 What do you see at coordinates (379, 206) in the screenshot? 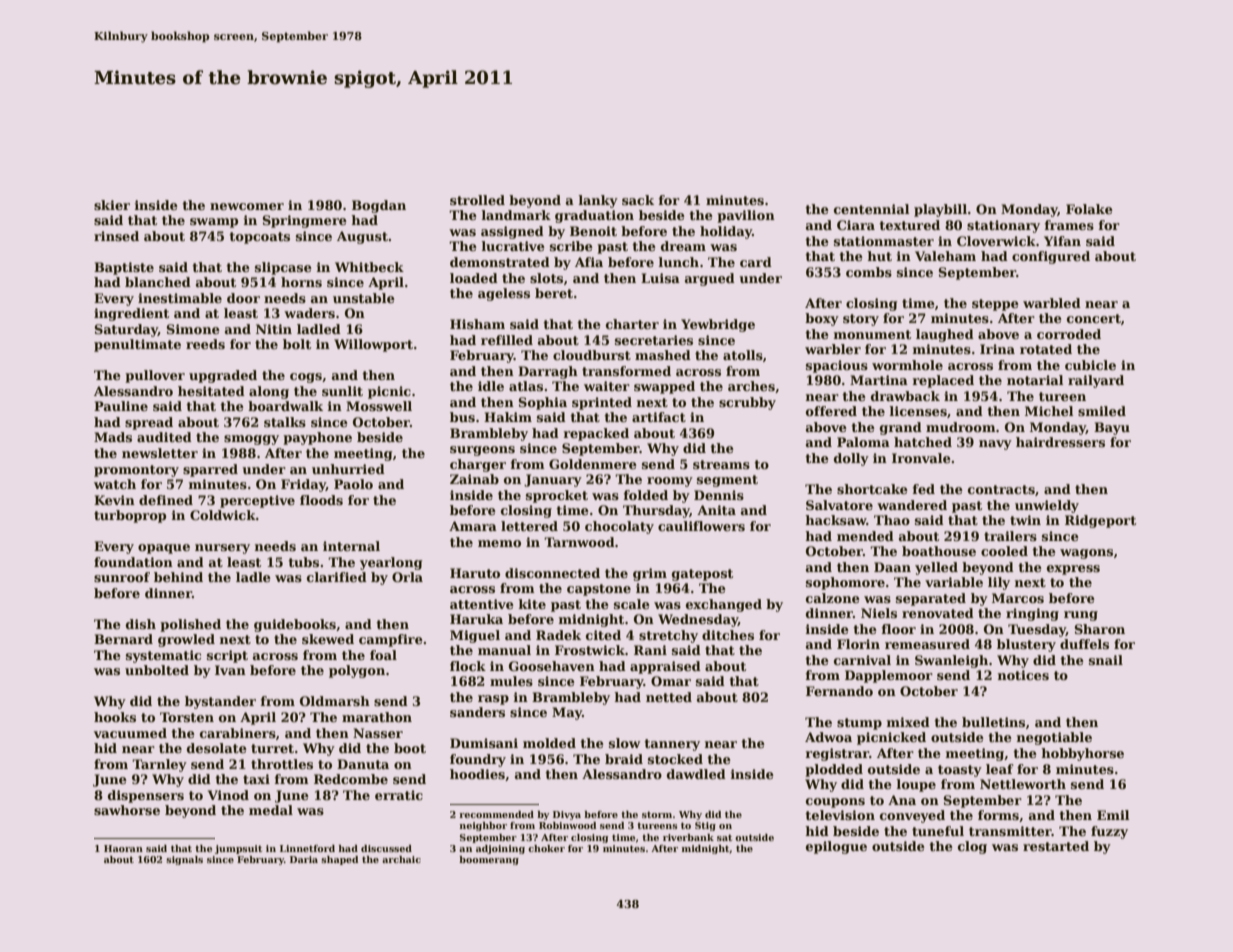
I see `Bogdan` at bounding box center [379, 206].
